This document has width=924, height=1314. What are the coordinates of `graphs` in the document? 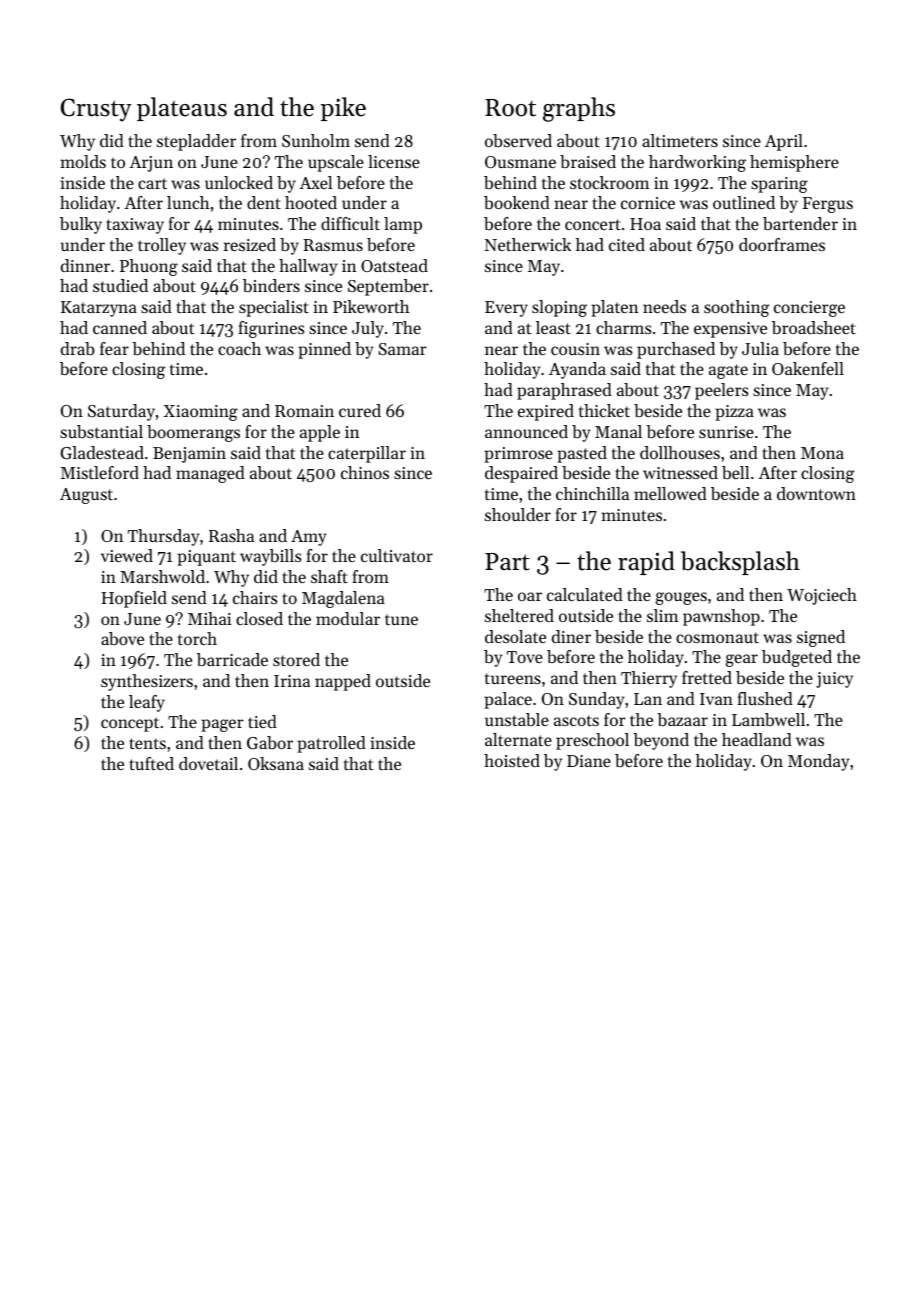 It's located at (579, 109).
